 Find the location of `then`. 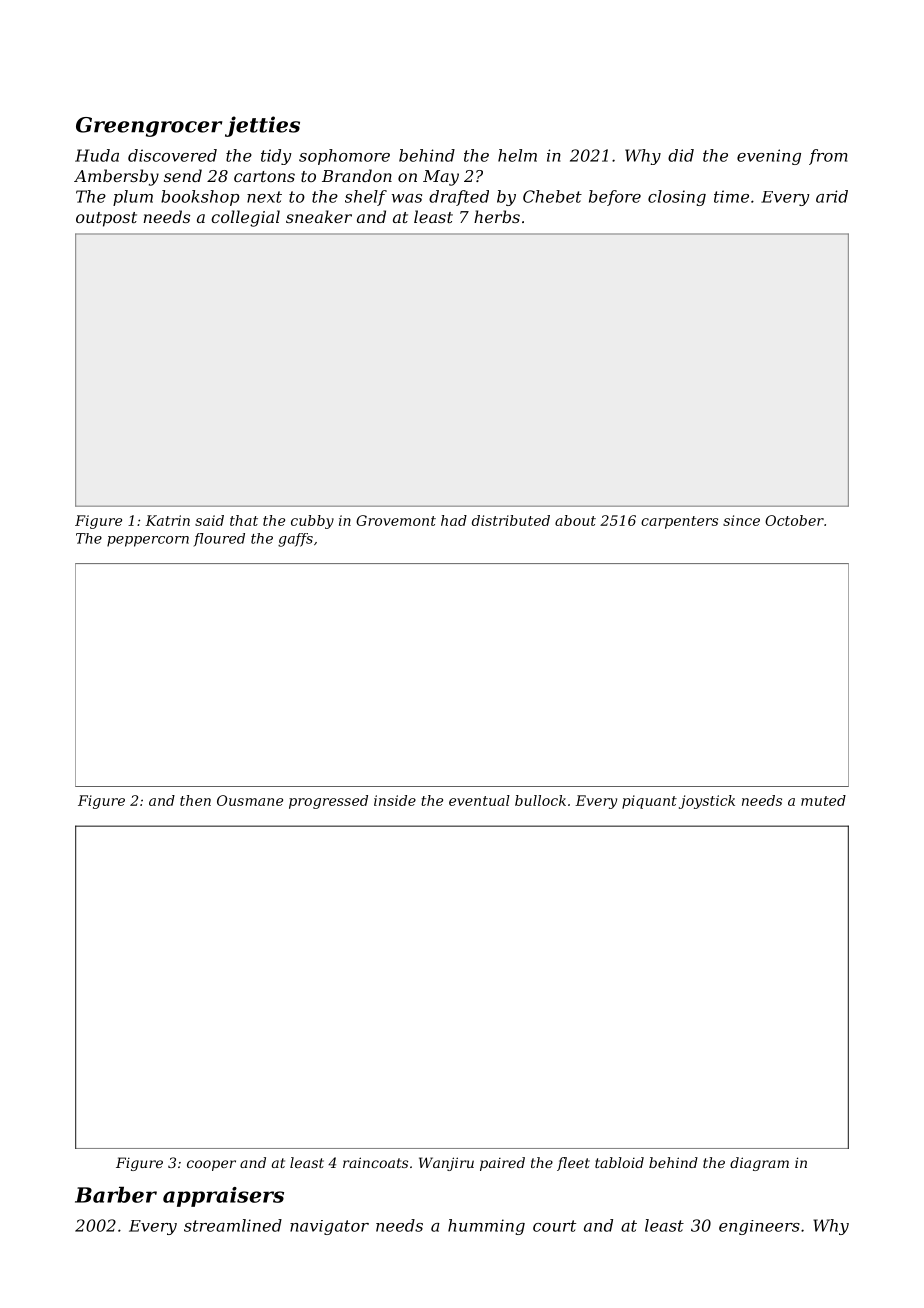

then is located at coordinates (195, 800).
